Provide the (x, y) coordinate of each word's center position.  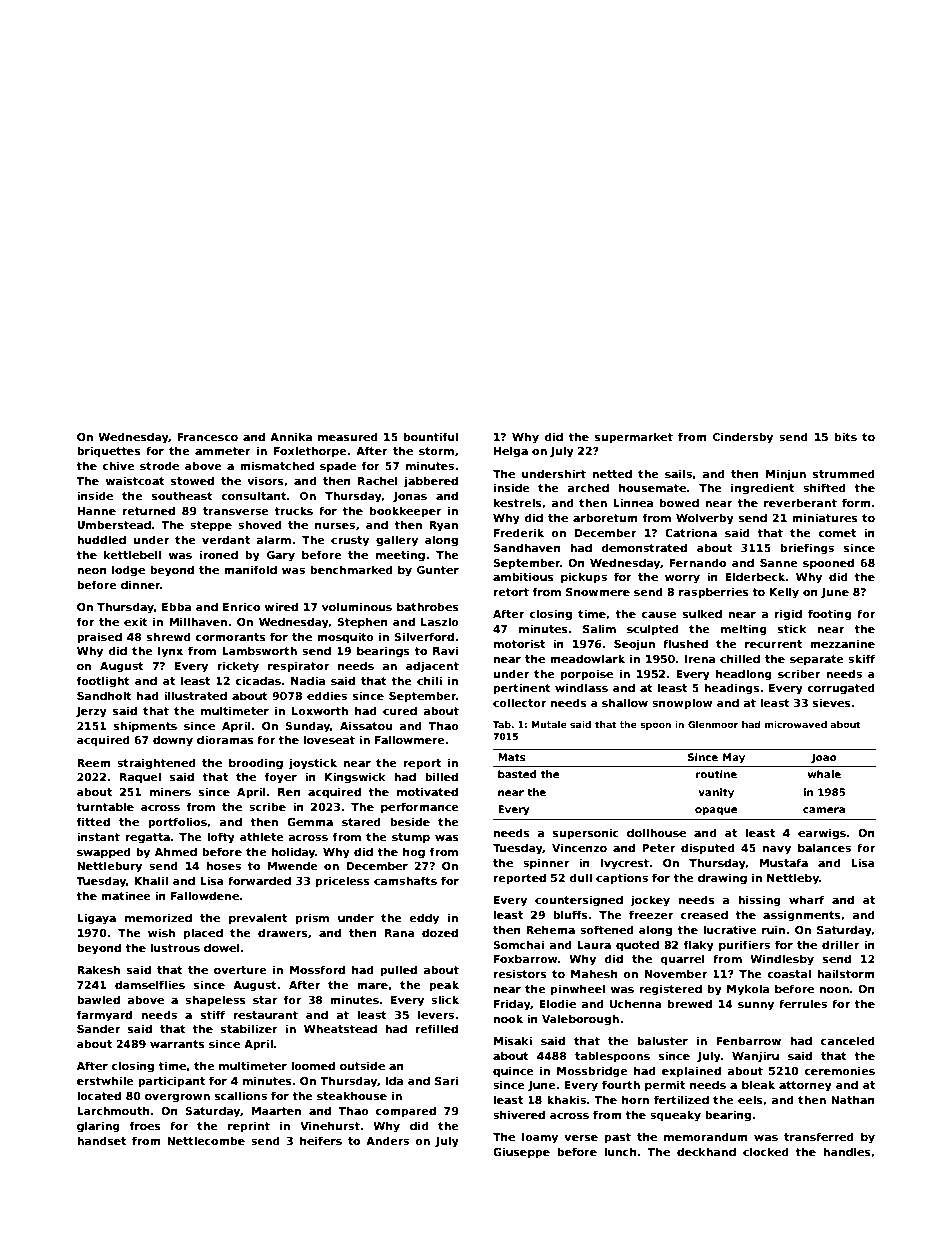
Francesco (207, 437)
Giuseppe (521, 1152)
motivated (427, 791)
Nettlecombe (206, 1140)
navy (777, 850)
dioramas (225, 739)
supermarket (634, 437)
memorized (158, 917)
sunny (756, 1006)
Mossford (317, 969)
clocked (766, 1151)
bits (846, 436)
